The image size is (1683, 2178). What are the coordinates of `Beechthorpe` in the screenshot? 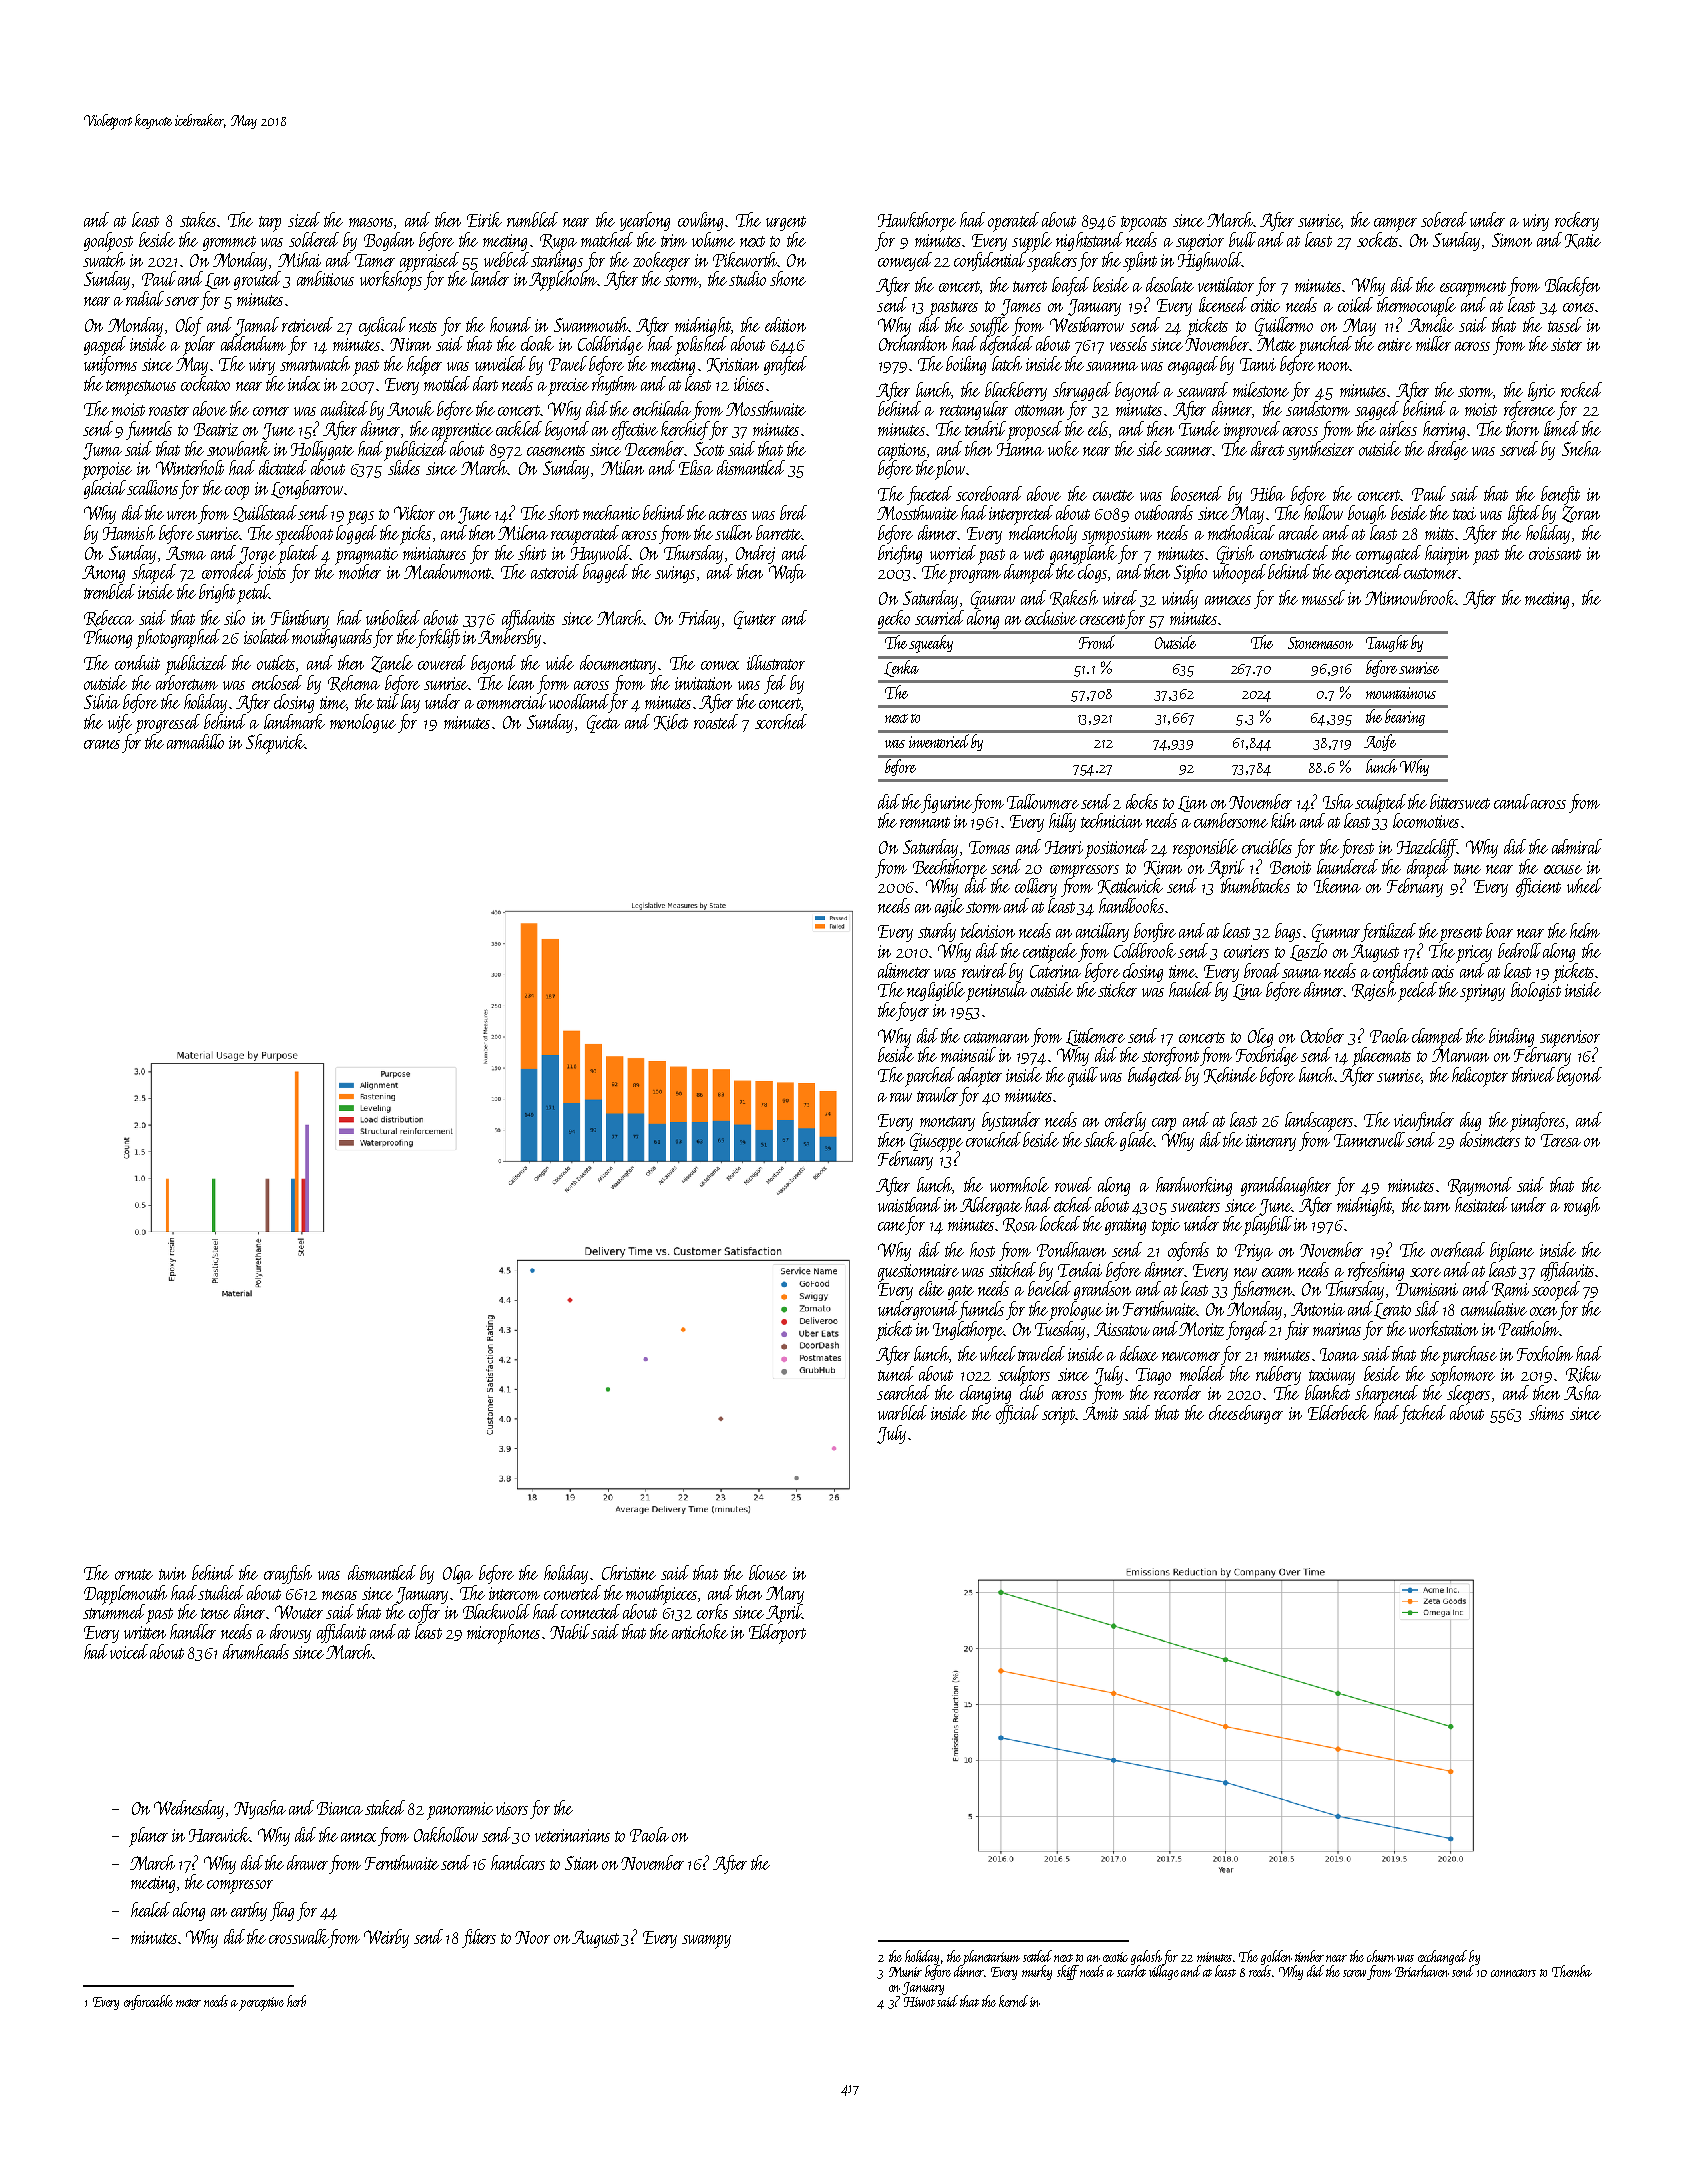 It's located at (950, 868).
